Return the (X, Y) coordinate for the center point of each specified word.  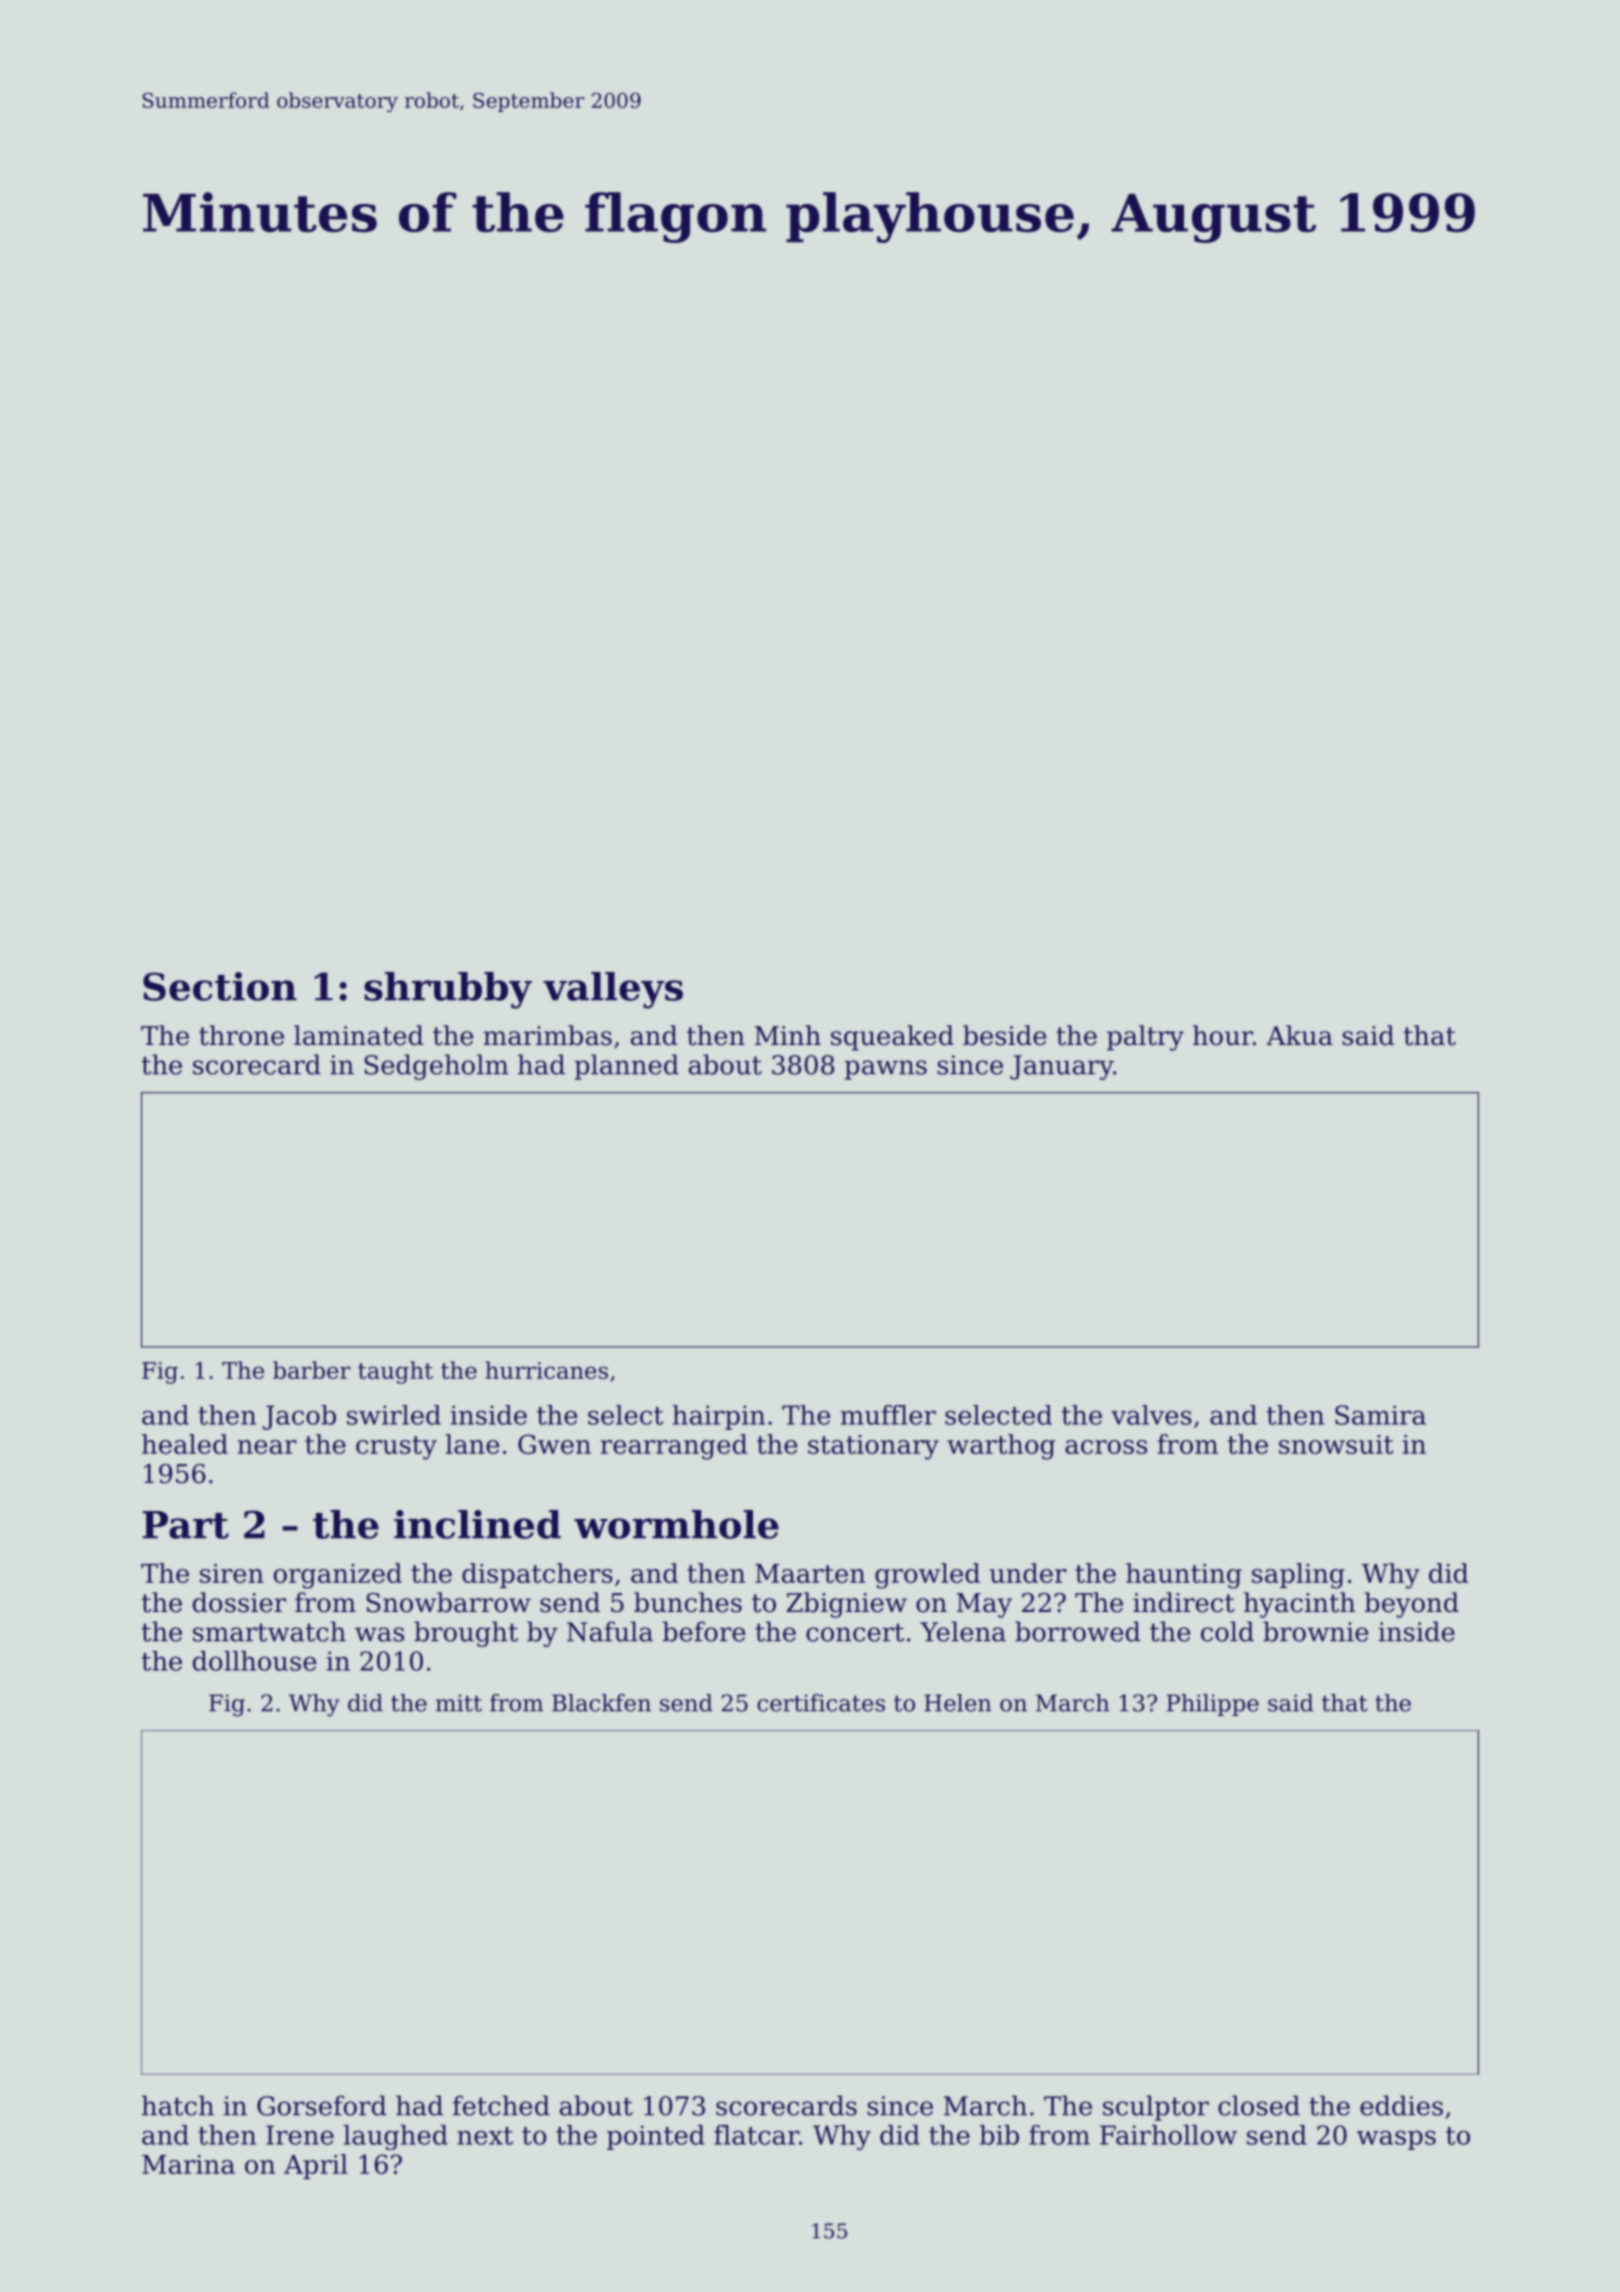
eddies (1401, 2105)
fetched (501, 2105)
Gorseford (322, 2105)
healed (185, 1444)
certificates (821, 1703)
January (1061, 1067)
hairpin (718, 1417)
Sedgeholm (436, 1067)
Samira (1380, 1415)
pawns (886, 1070)
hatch (178, 2105)
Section (220, 986)
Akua (1299, 1035)
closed (1259, 2105)
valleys (613, 990)
